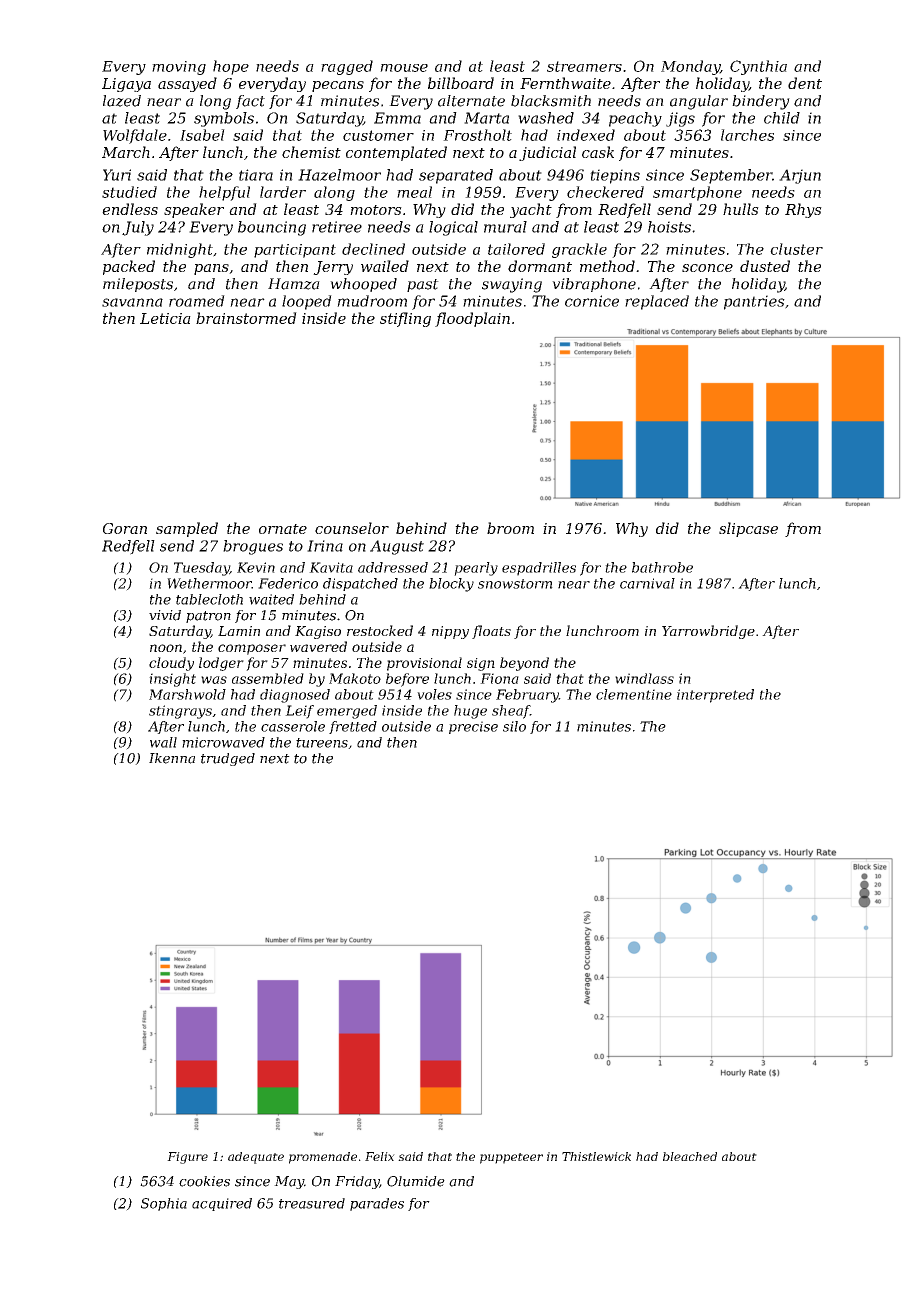 Image resolution: width=924 pixels, height=1308 pixels. Describe the element at coordinates (377, 1204) in the screenshot. I see `parades` at that location.
